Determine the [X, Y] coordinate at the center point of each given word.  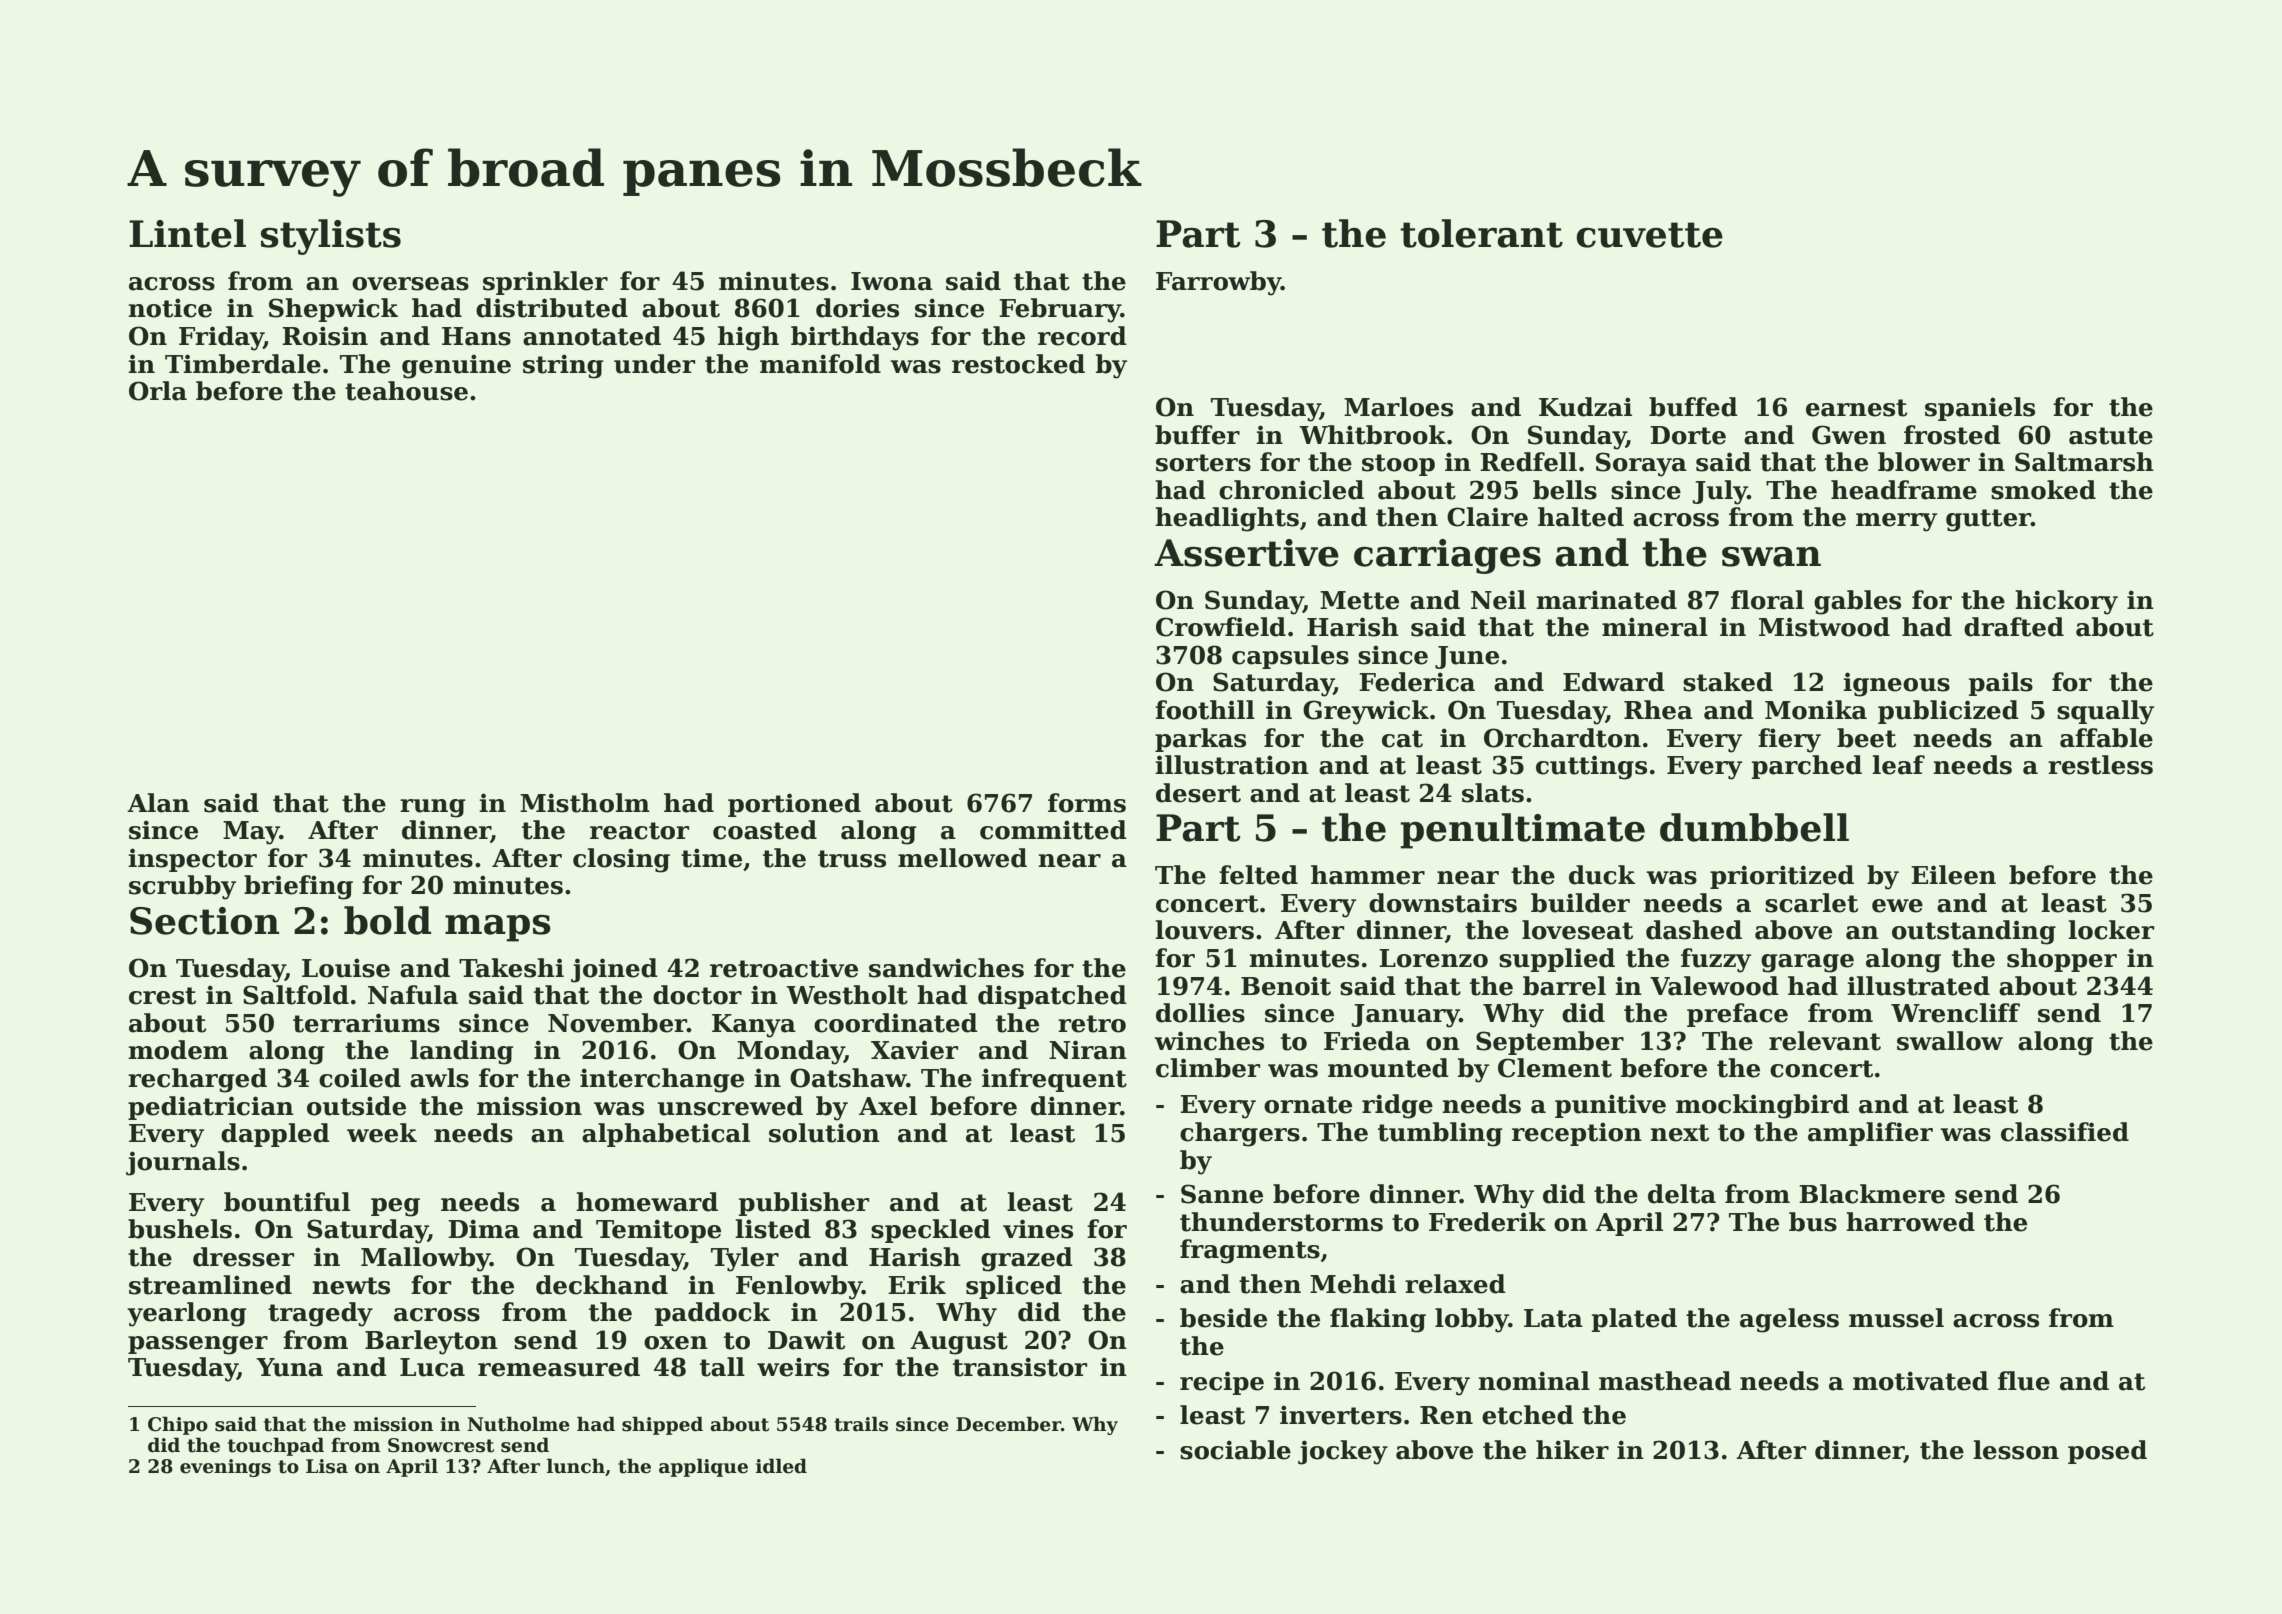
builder [1580, 903]
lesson [2016, 1450]
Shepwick [333, 310]
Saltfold [296, 995]
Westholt [847, 995]
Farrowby [1218, 283]
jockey [1343, 1452]
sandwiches [946, 968]
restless [2100, 765]
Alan [158, 803]
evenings [225, 1468]
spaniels [1980, 409]
